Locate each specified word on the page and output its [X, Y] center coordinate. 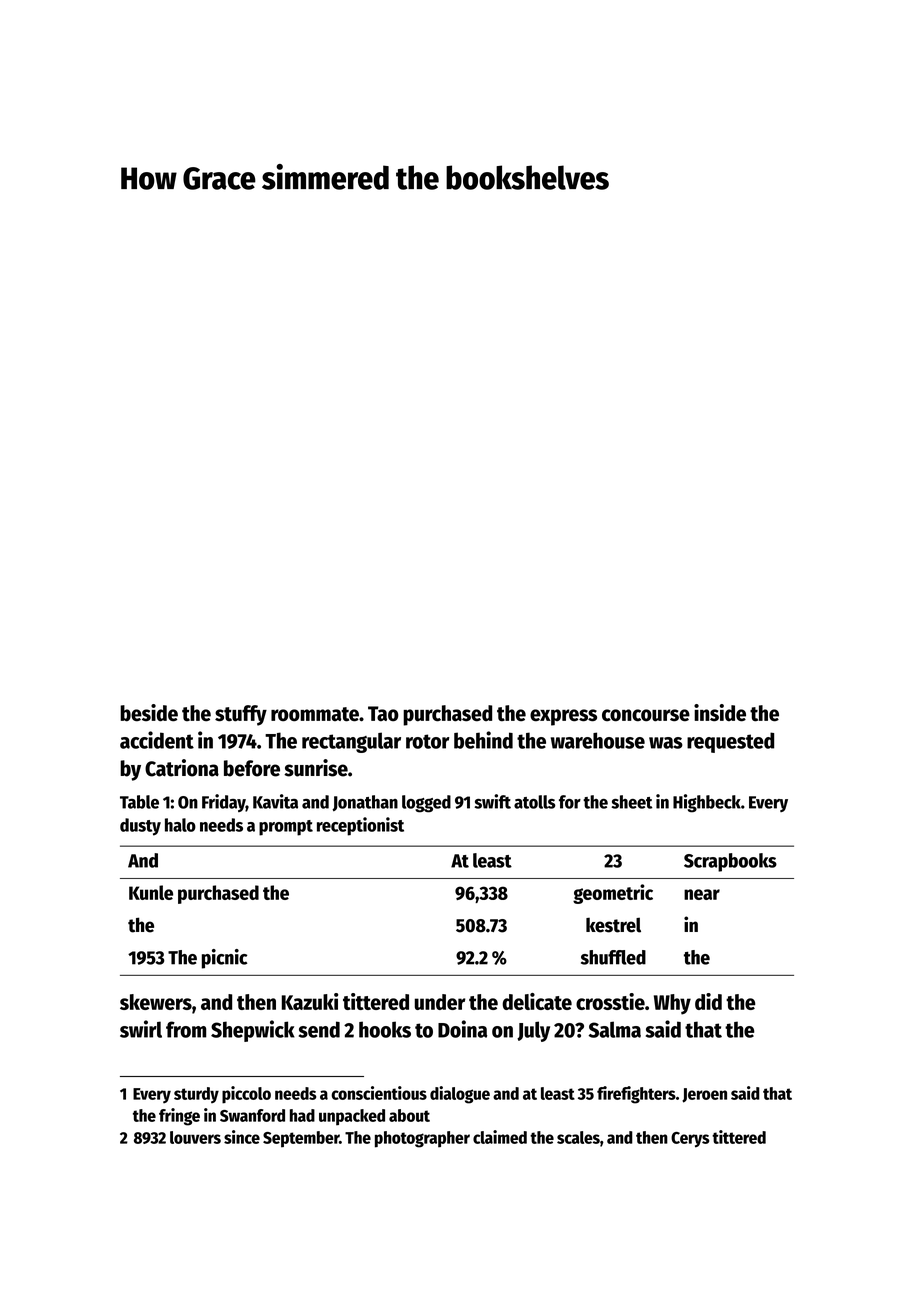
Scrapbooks [730, 862]
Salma [615, 1029]
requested [730, 742]
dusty [140, 827]
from [186, 1029]
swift [492, 801]
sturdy [196, 1095]
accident [157, 740]
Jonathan [365, 803]
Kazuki [310, 1001]
